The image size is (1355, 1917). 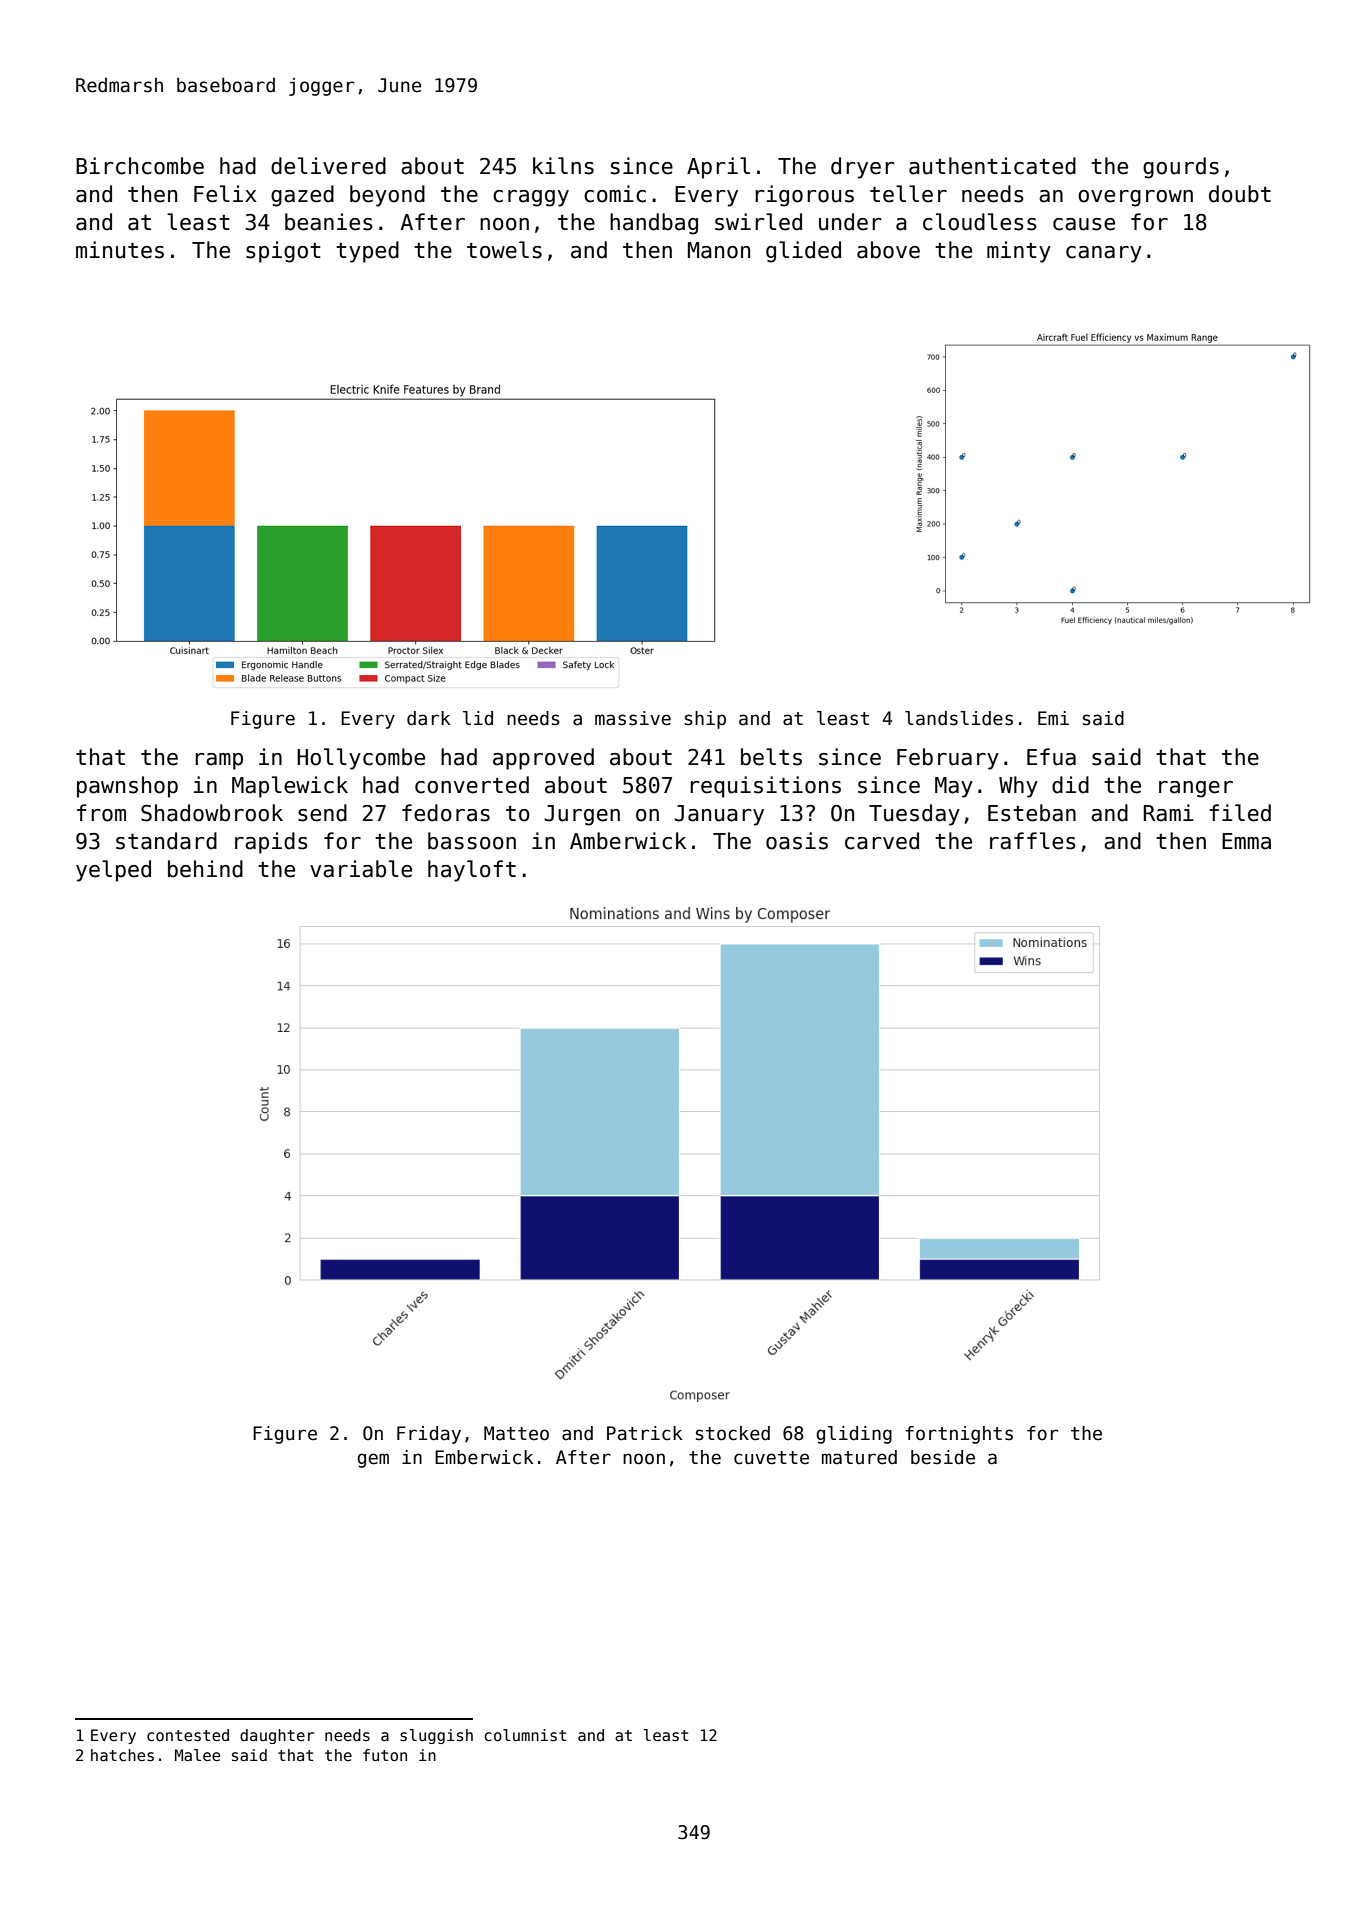 I want to click on Emma, so click(x=1246, y=841).
